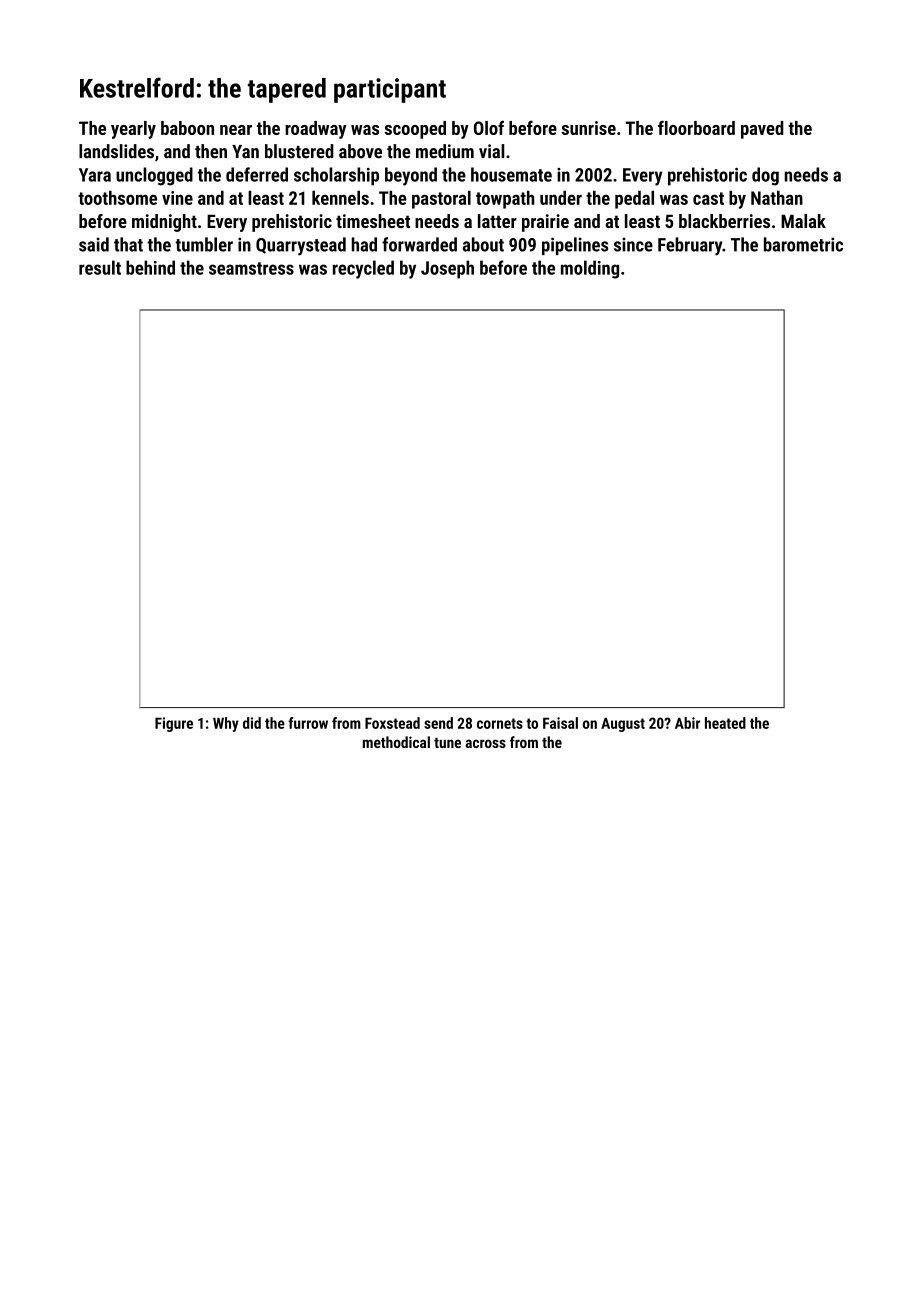 Image resolution: width=924 pixels, height=1308 pixels. What do you see at coordinates (724, 221) in the page?
I see `blackberries` at bounding box center [724, 221].
